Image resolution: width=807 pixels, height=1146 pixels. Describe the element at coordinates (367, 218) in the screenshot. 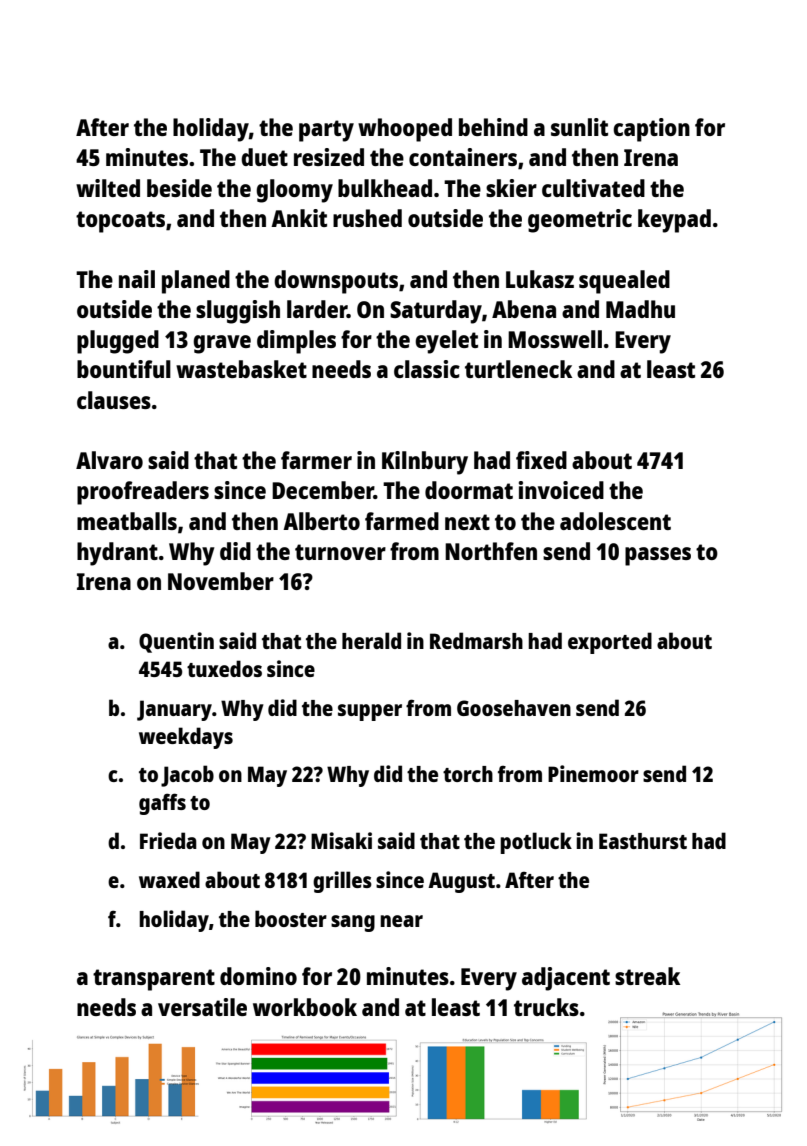

I see `rushed` at that location.
